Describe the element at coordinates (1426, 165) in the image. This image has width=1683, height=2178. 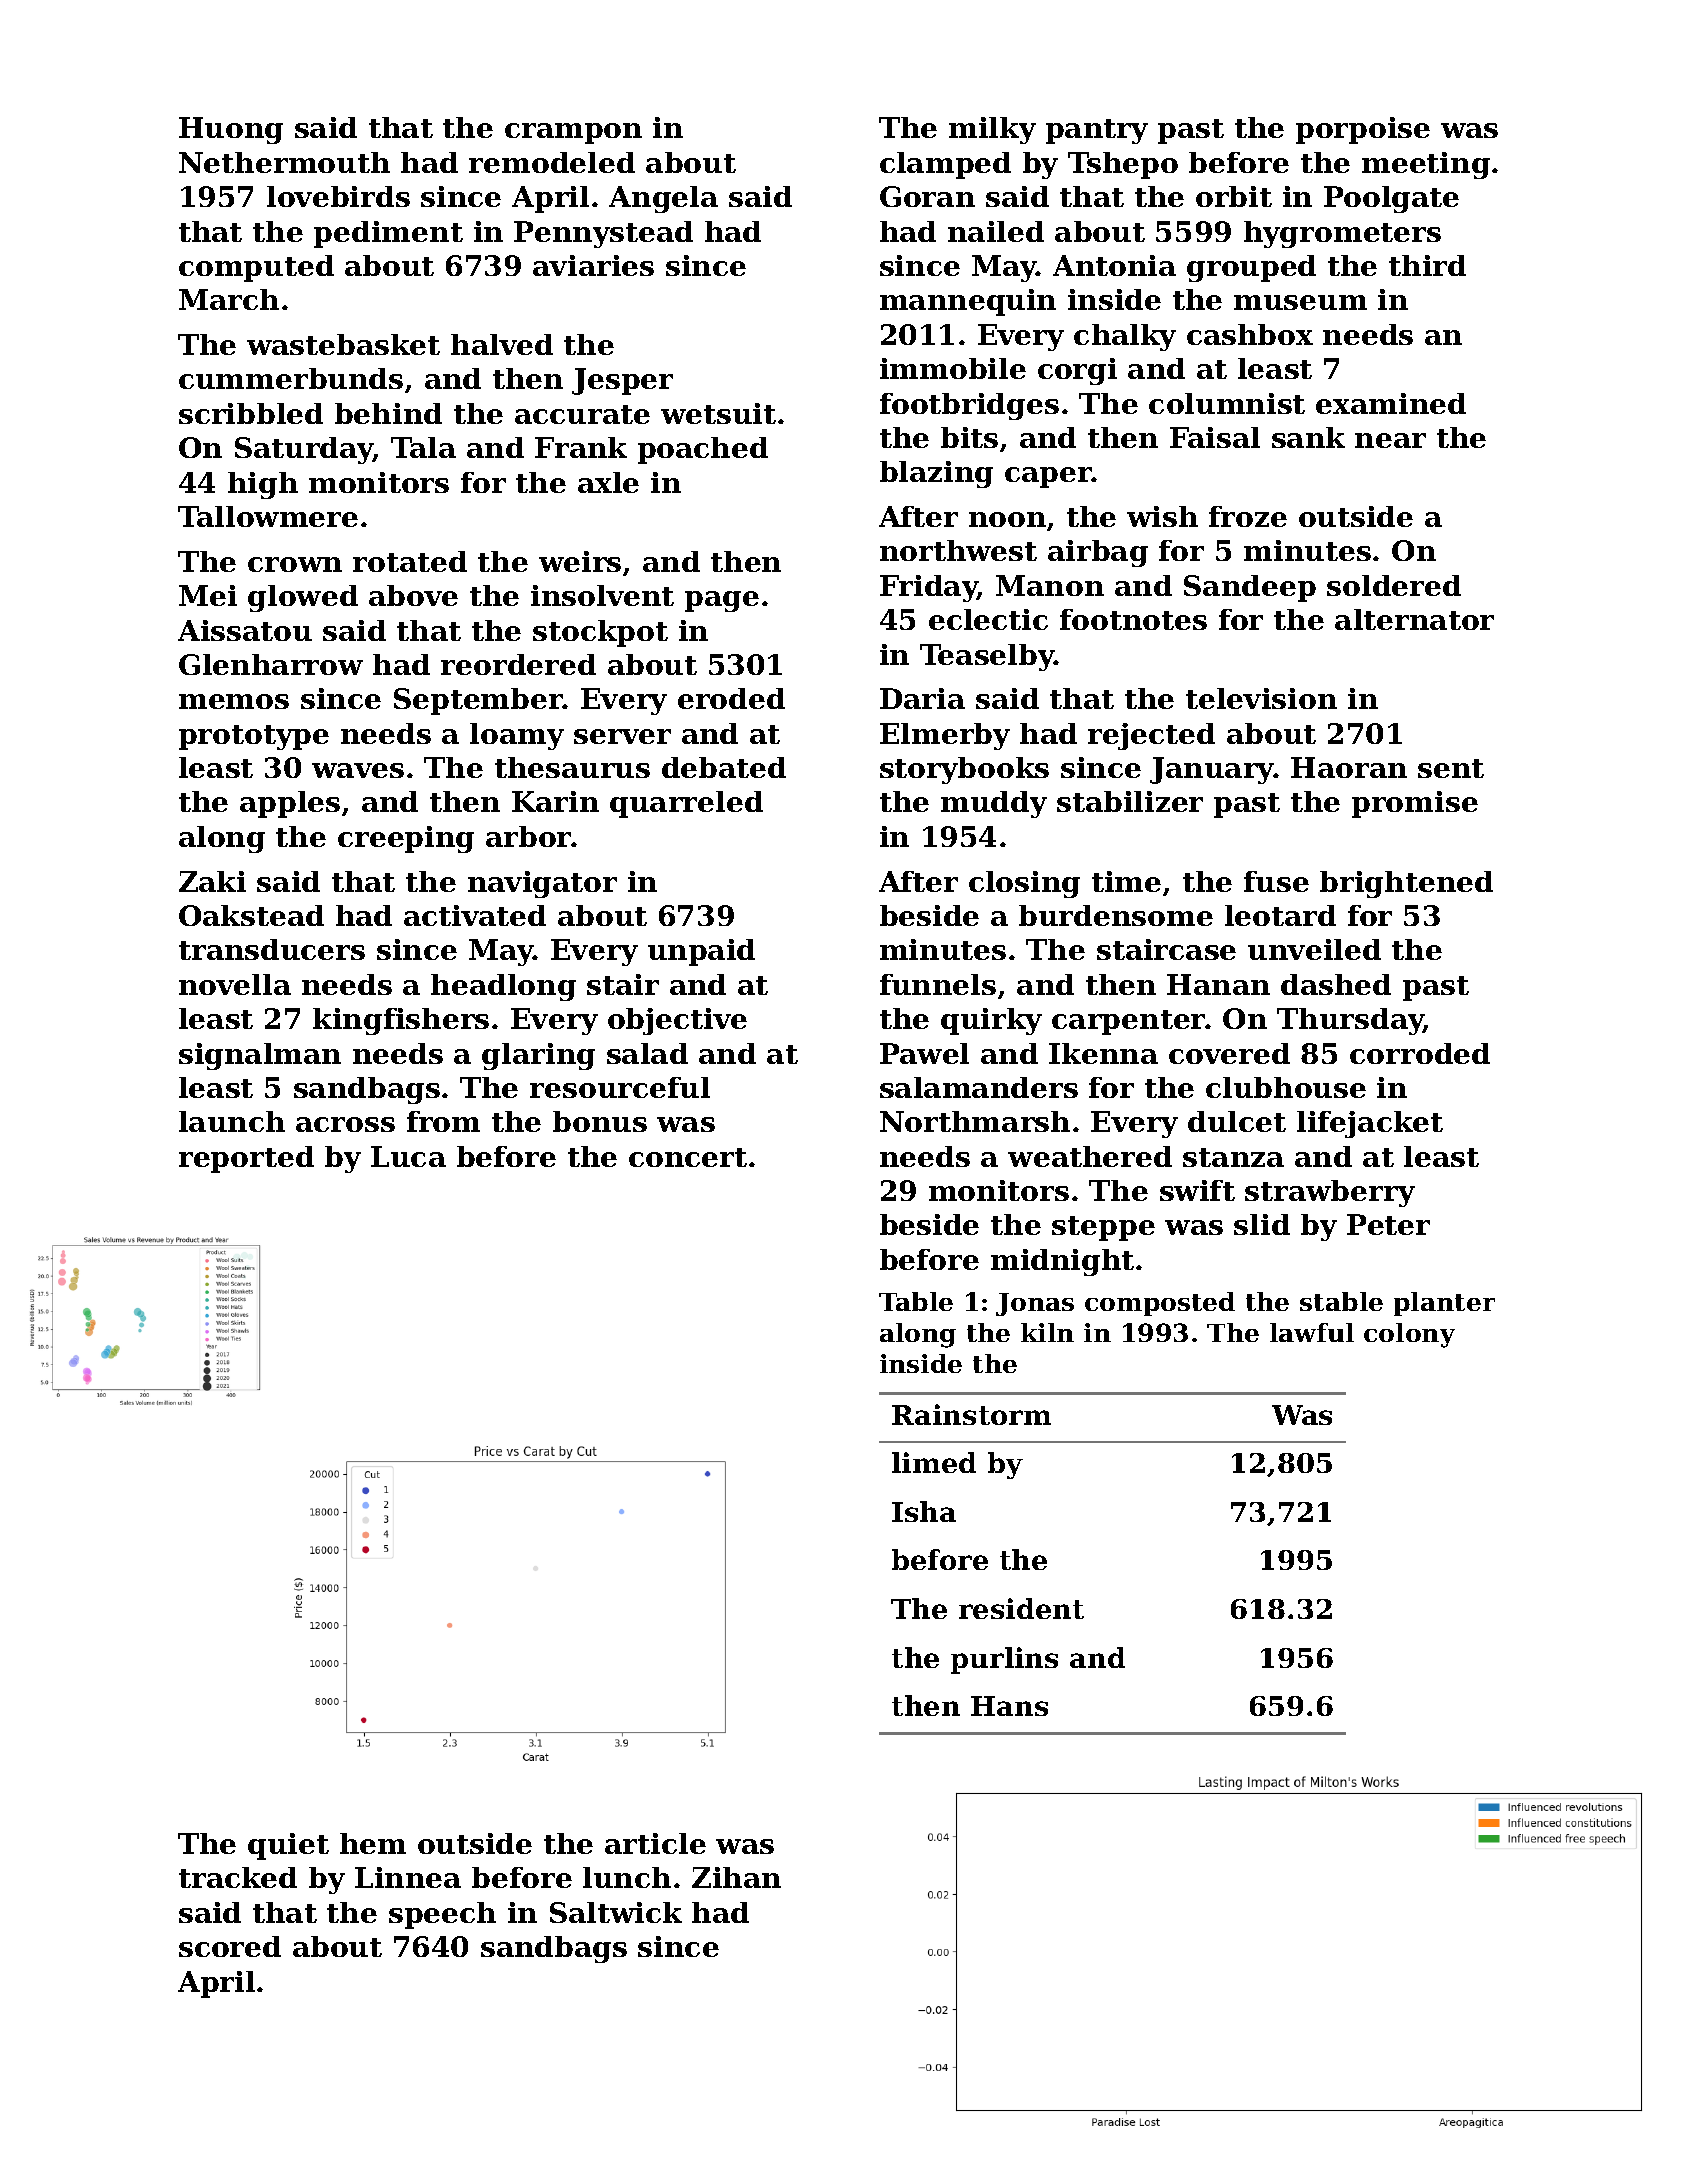
I see `meeting` at that location.
